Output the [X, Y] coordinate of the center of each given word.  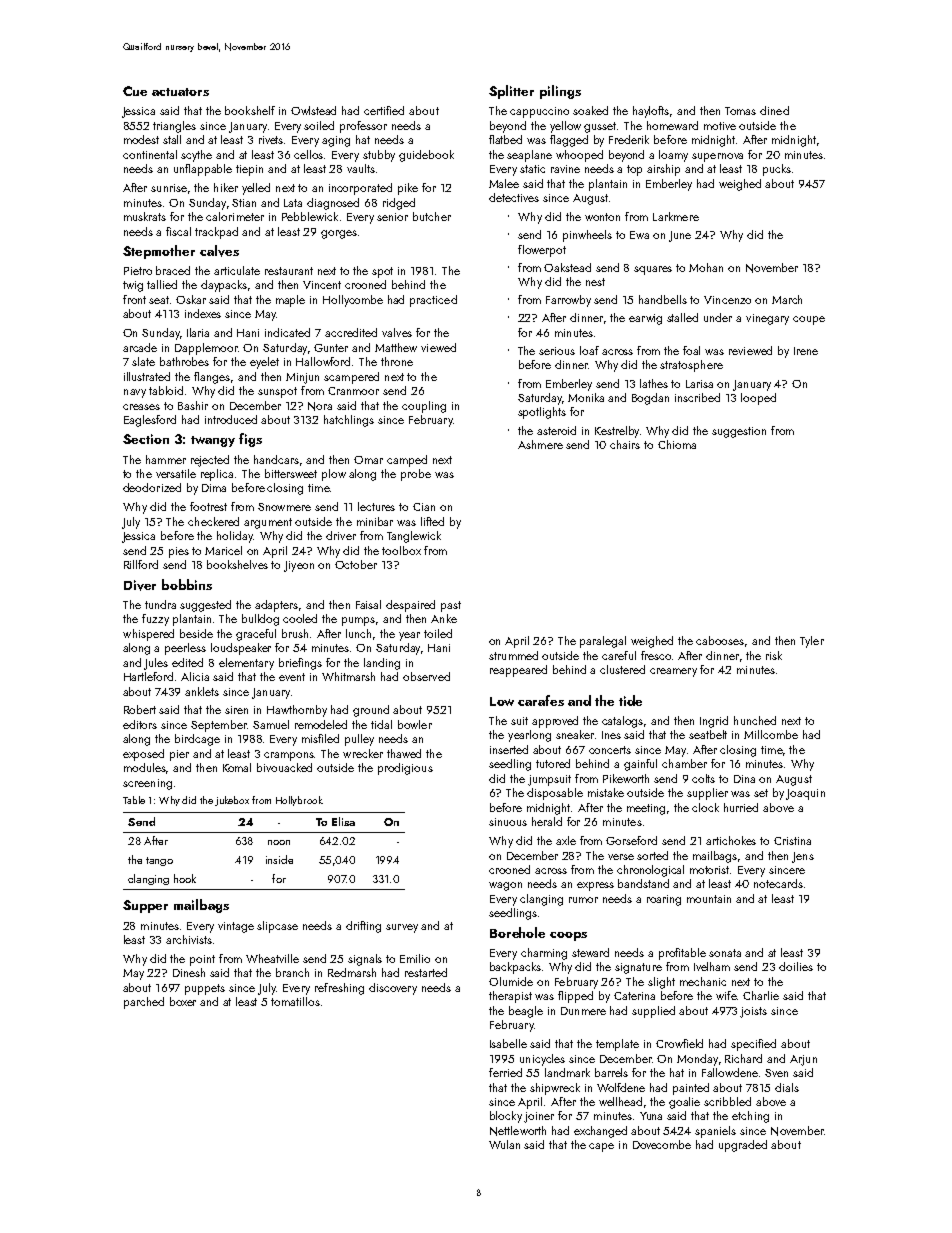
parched [144, 1003]
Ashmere [540, 444]
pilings [560, 92]
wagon [505, 886]
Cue [135, 91]
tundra [160, 604]
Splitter [511, 92]
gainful [640, 765]
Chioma [677, 444]
